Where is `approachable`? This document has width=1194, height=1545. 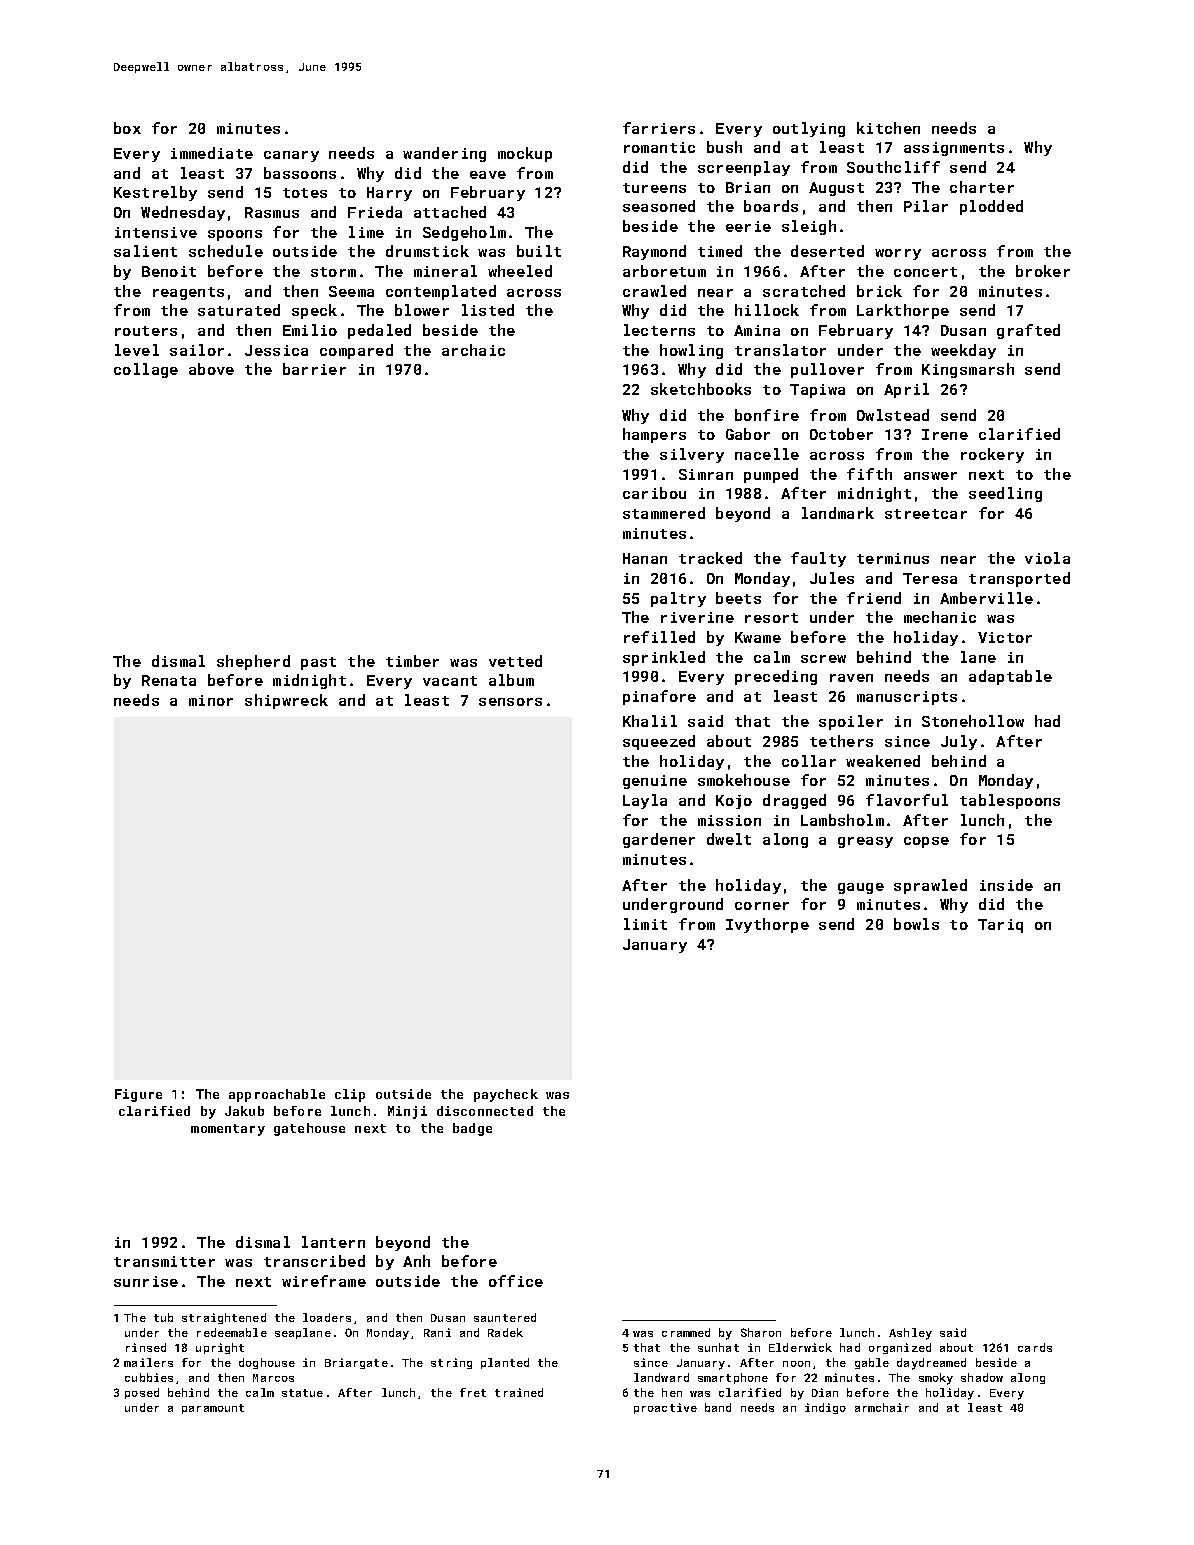
approachable is located at coordinates (277, 1095).
